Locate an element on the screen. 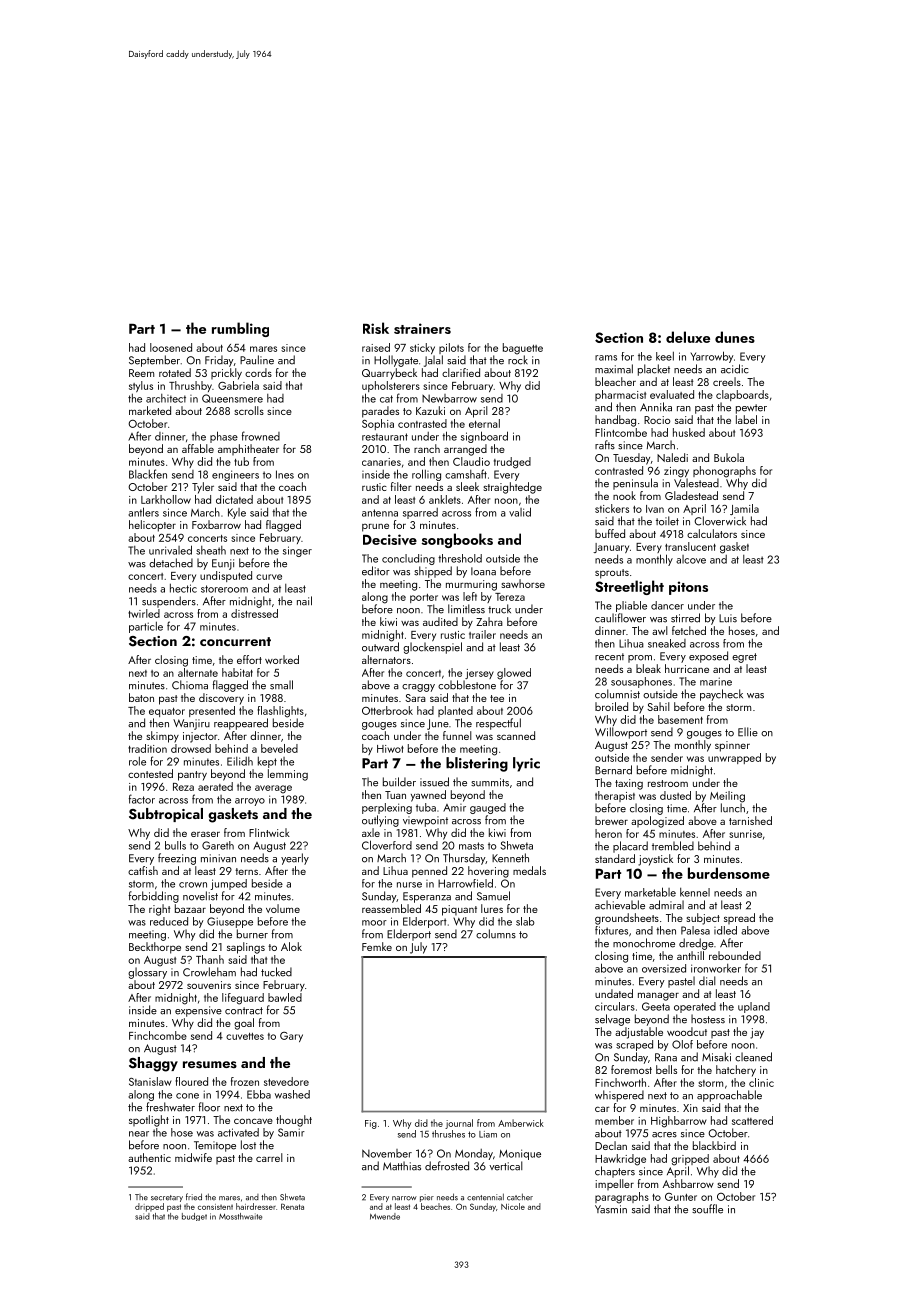  dunes is located at coordinates (735, 337).
